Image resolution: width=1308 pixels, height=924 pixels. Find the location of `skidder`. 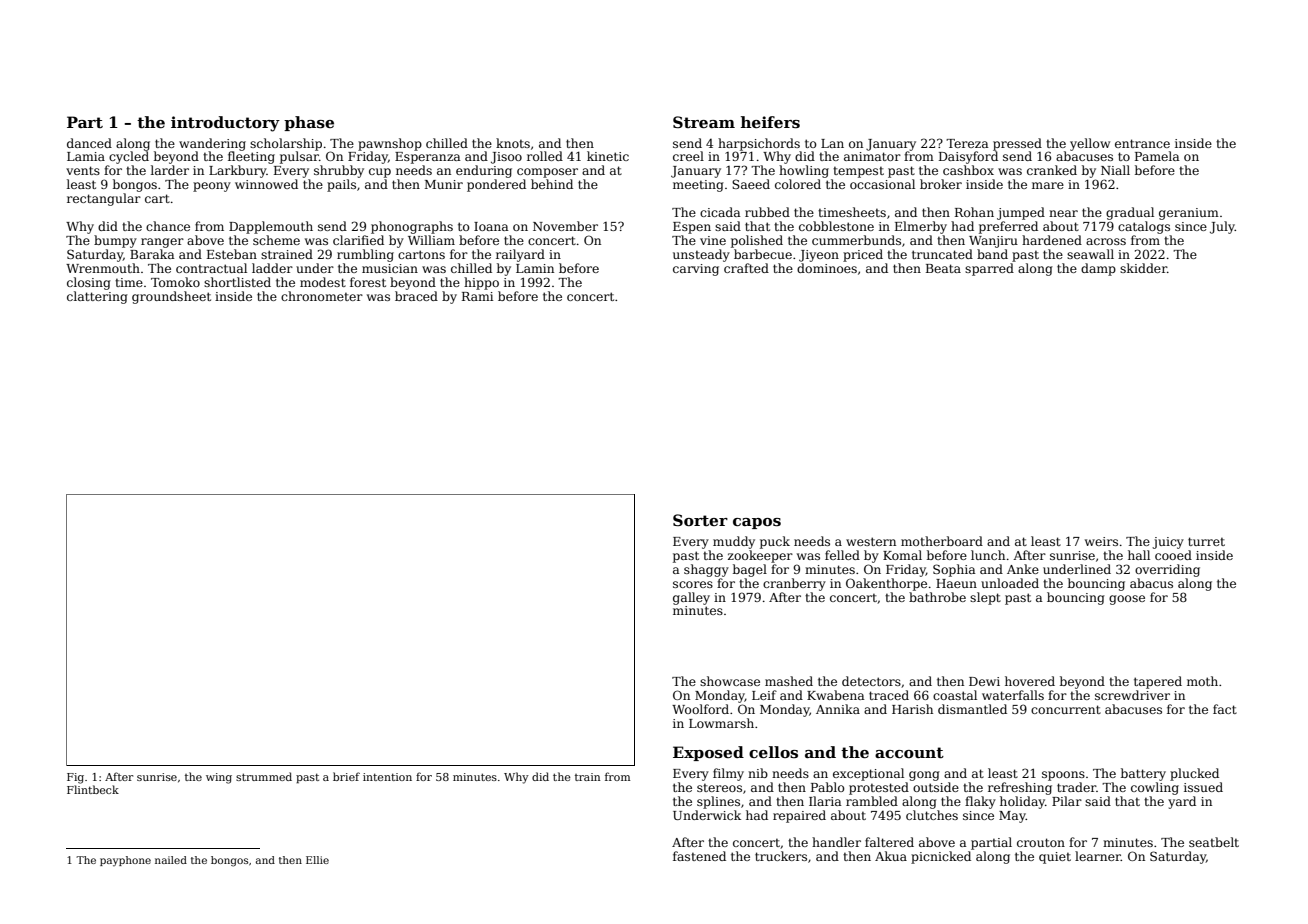

skidder is located at coordinates (1143, 268).
